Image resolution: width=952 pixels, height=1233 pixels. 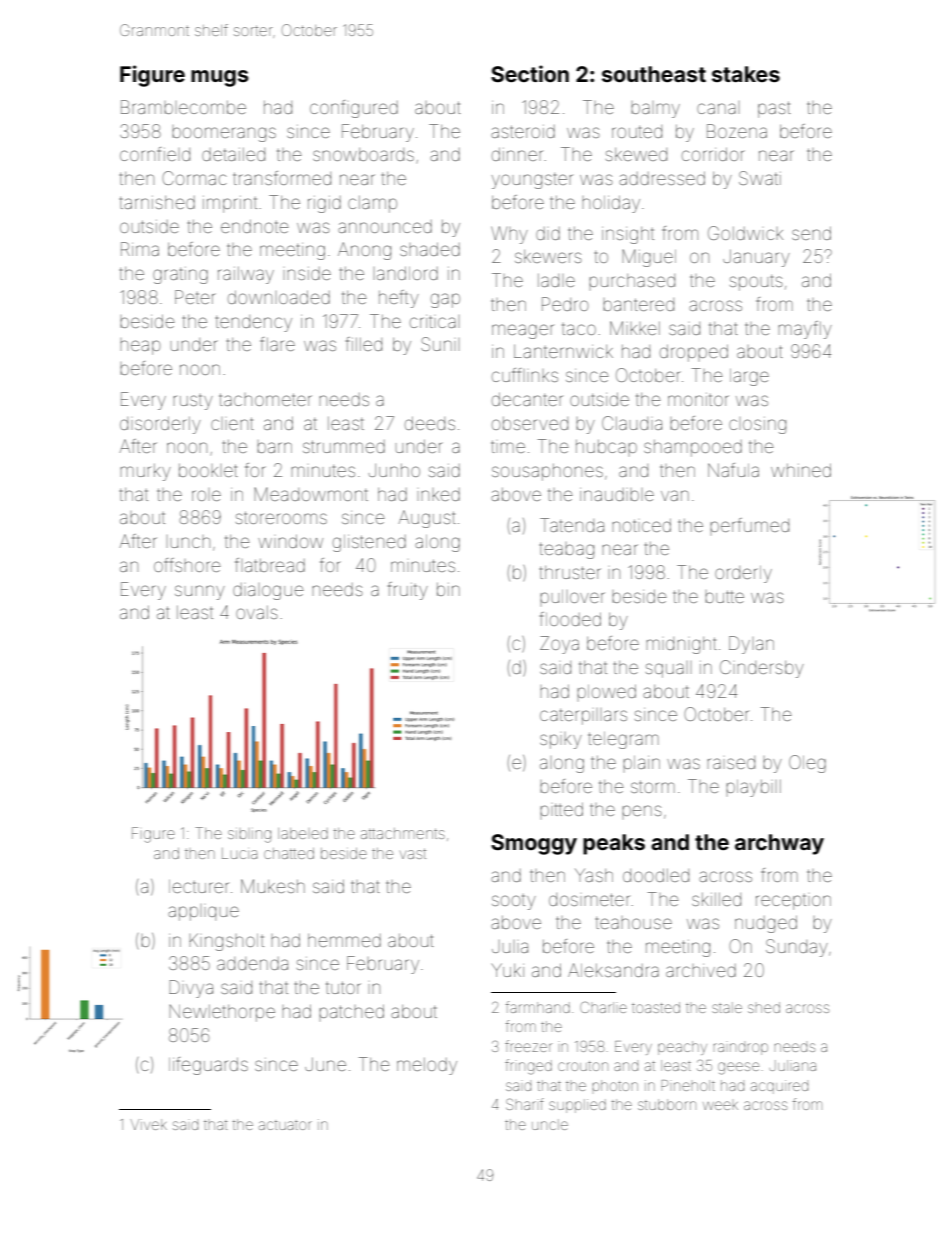 What do you see at coordinates (572, 525) in the screenshot?
I see `Tatenda` at bounding box center [572, 525].
